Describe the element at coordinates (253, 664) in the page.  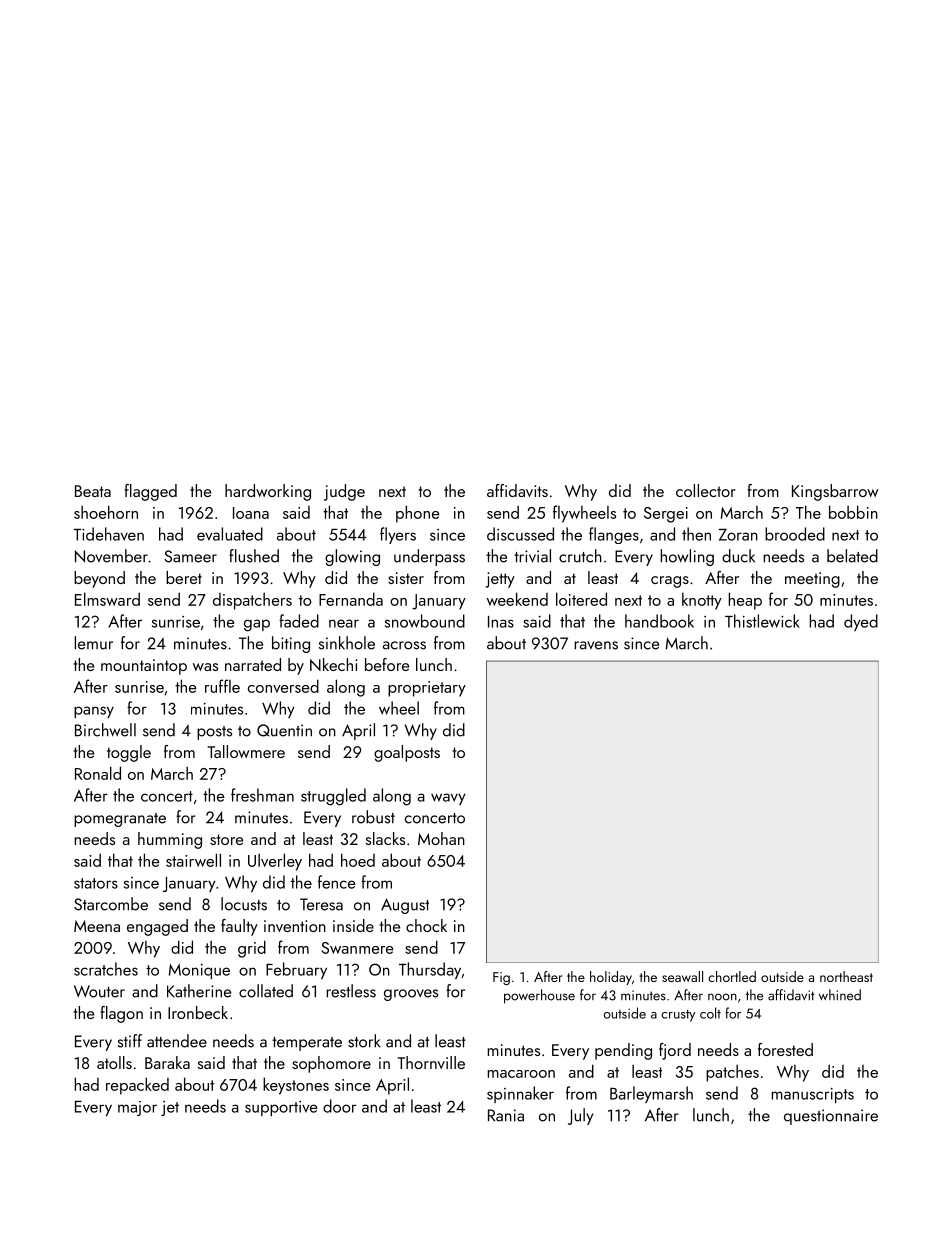
I see `narrated` at that location.
